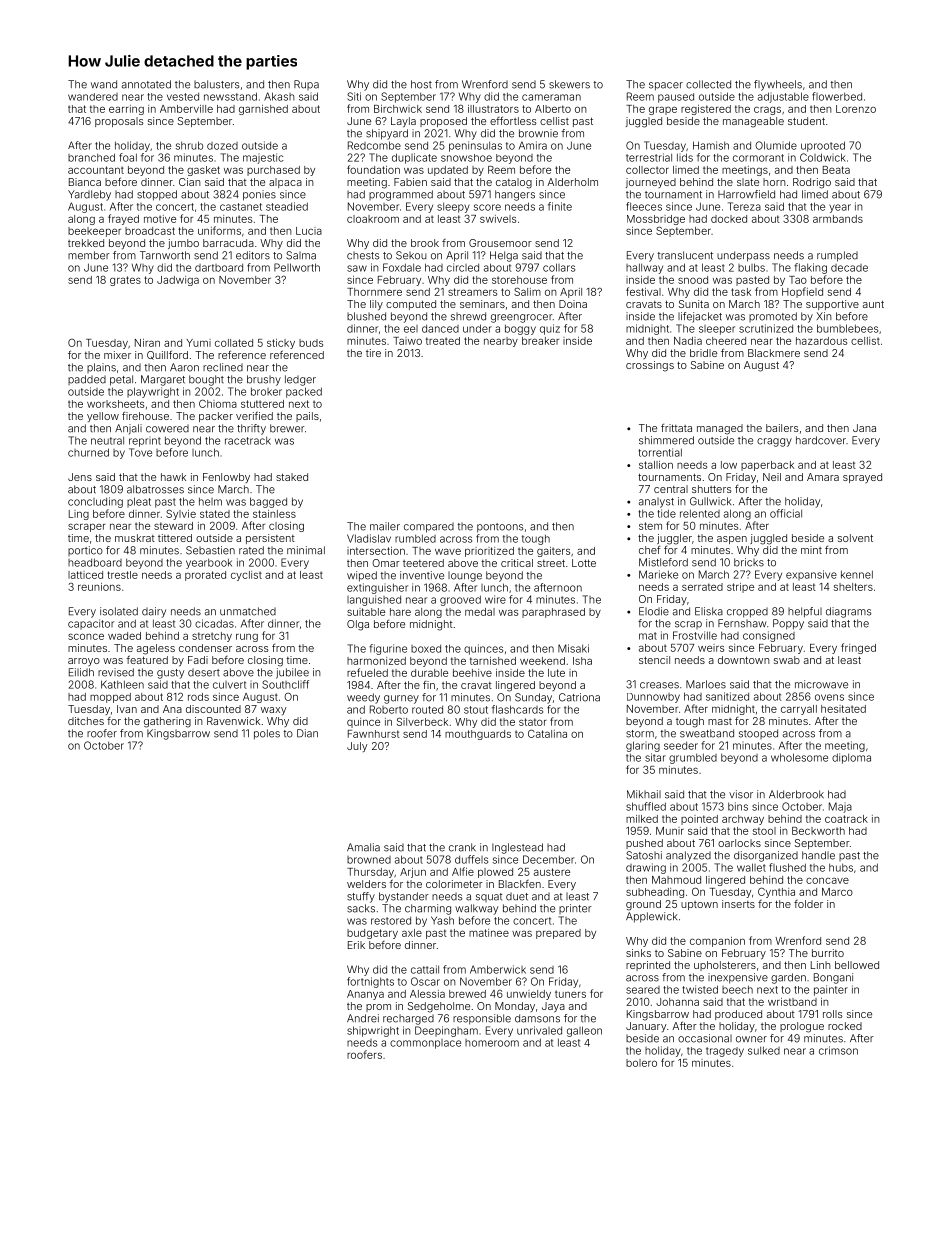  Describe the element at coordinates (363, 847) in the page. I see `Amalia` at that location.
